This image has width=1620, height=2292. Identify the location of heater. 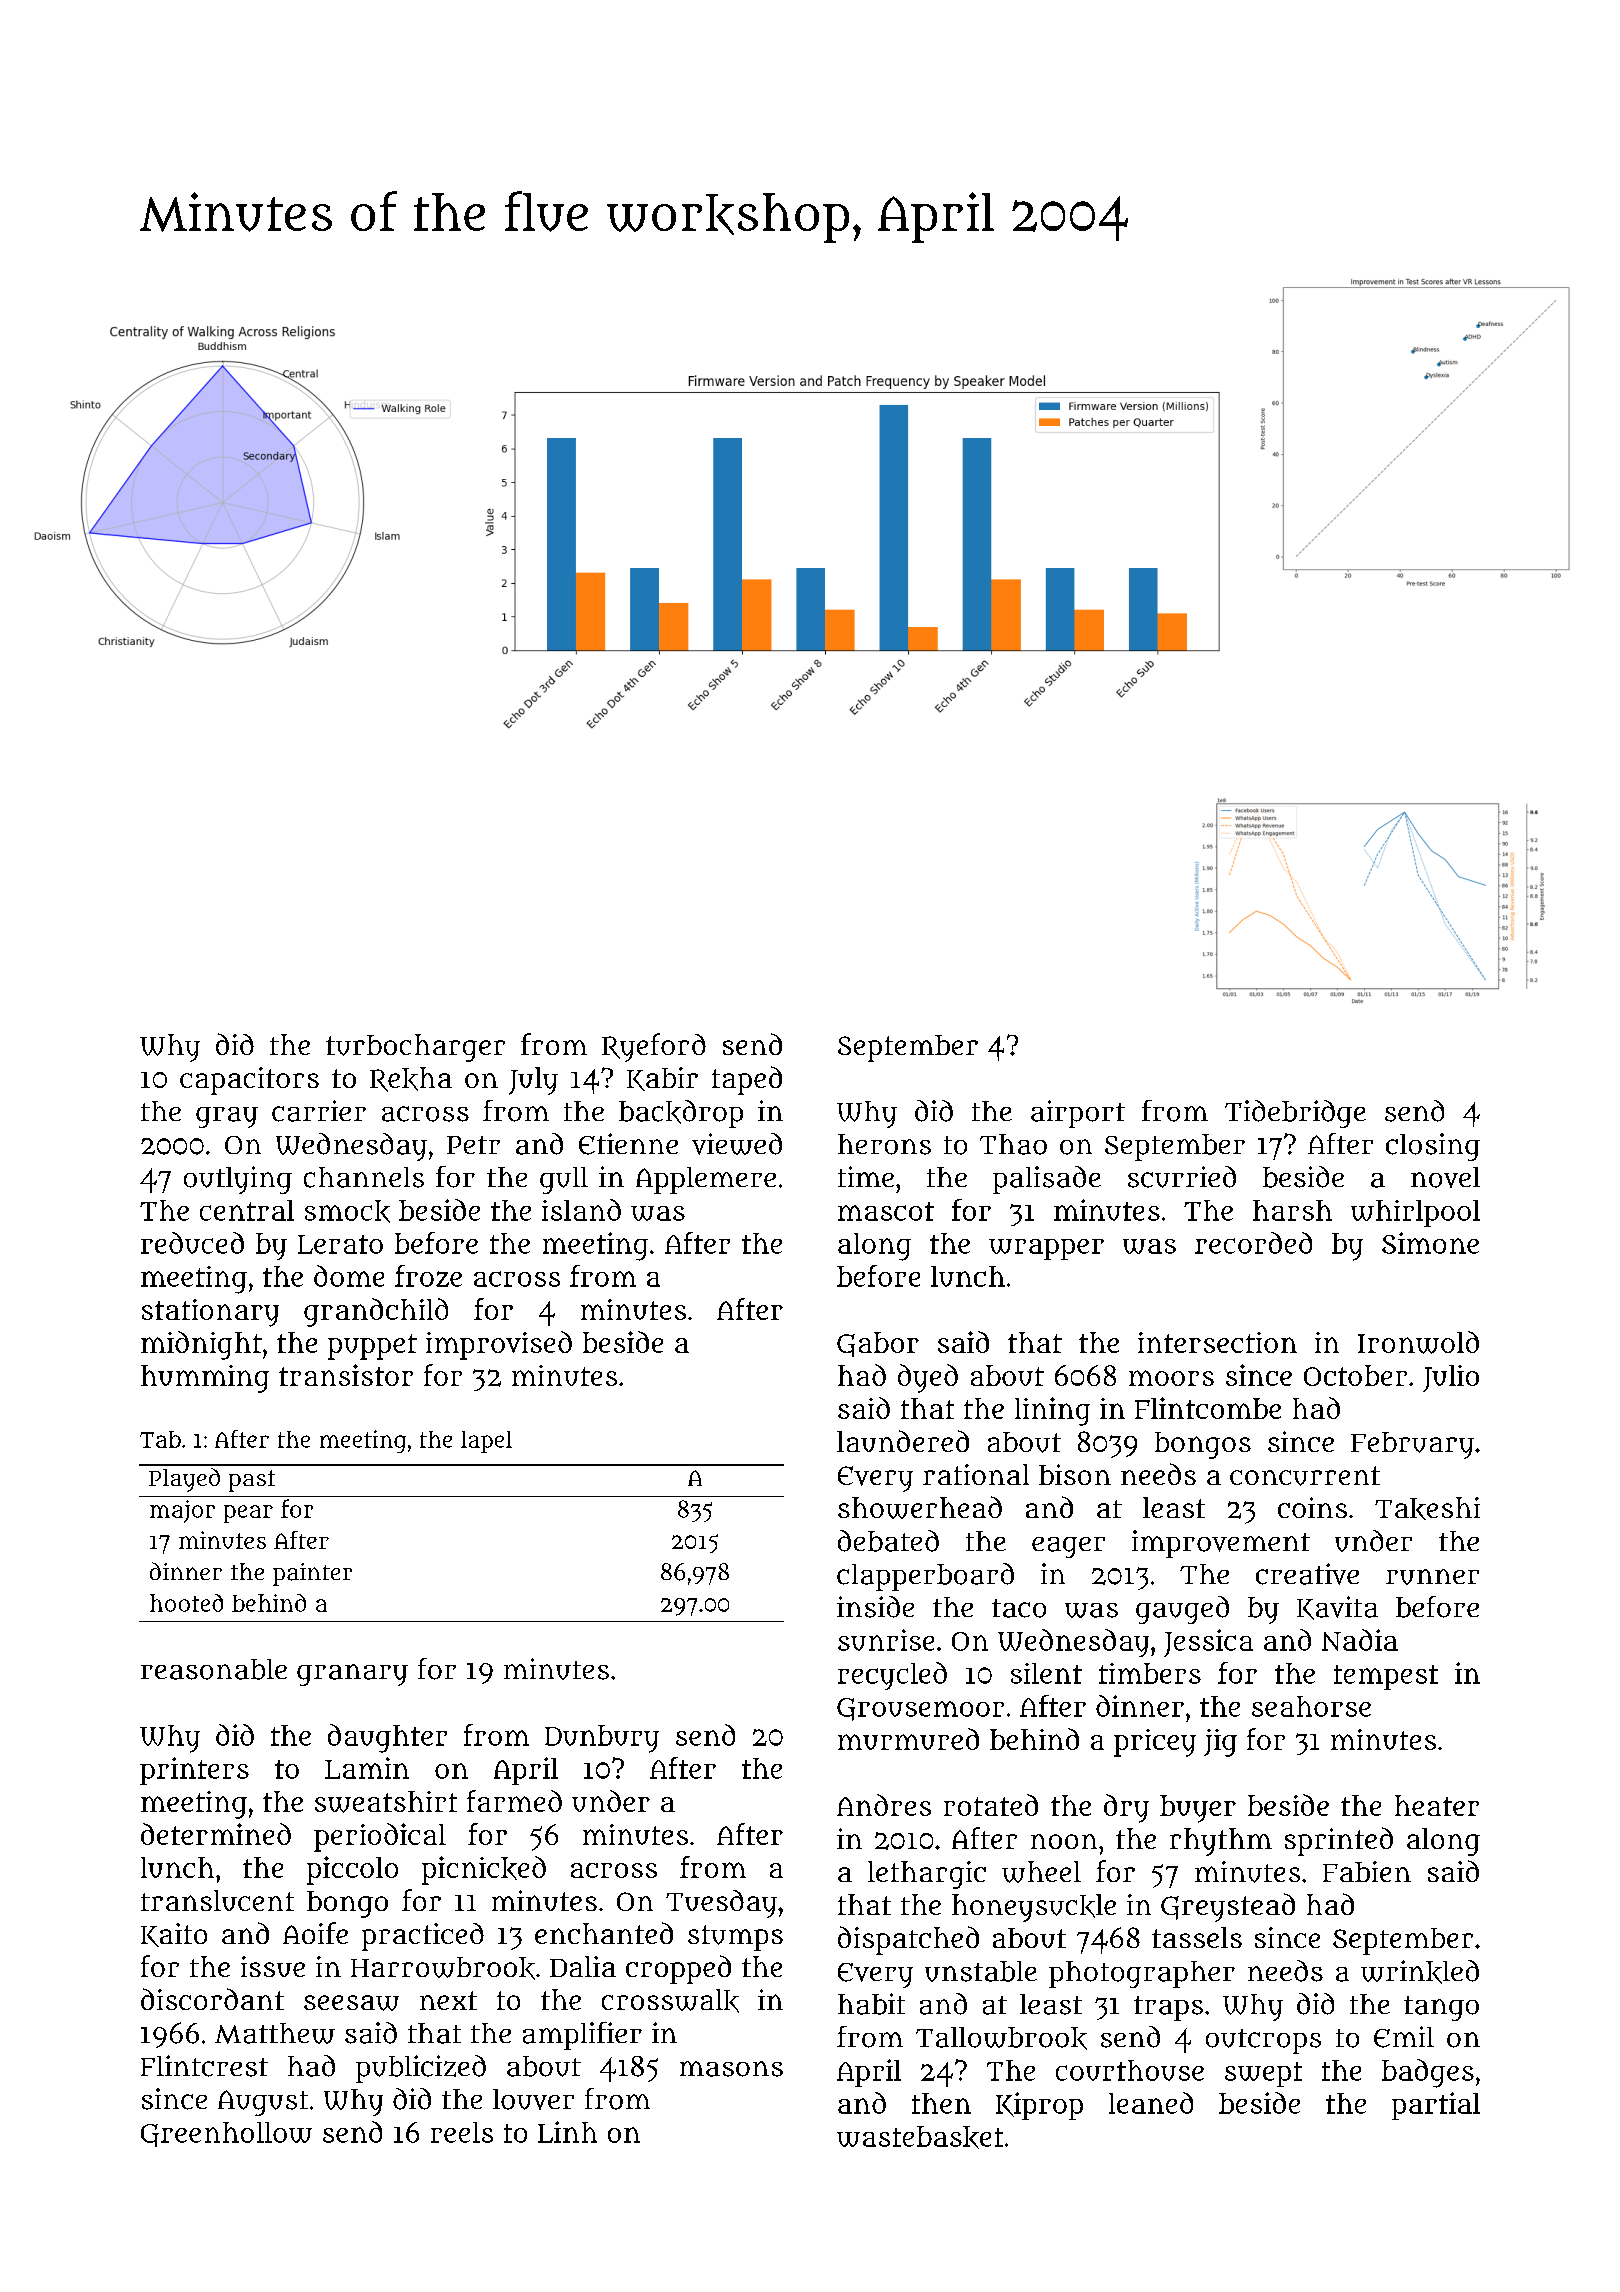
(1437, 1805).
